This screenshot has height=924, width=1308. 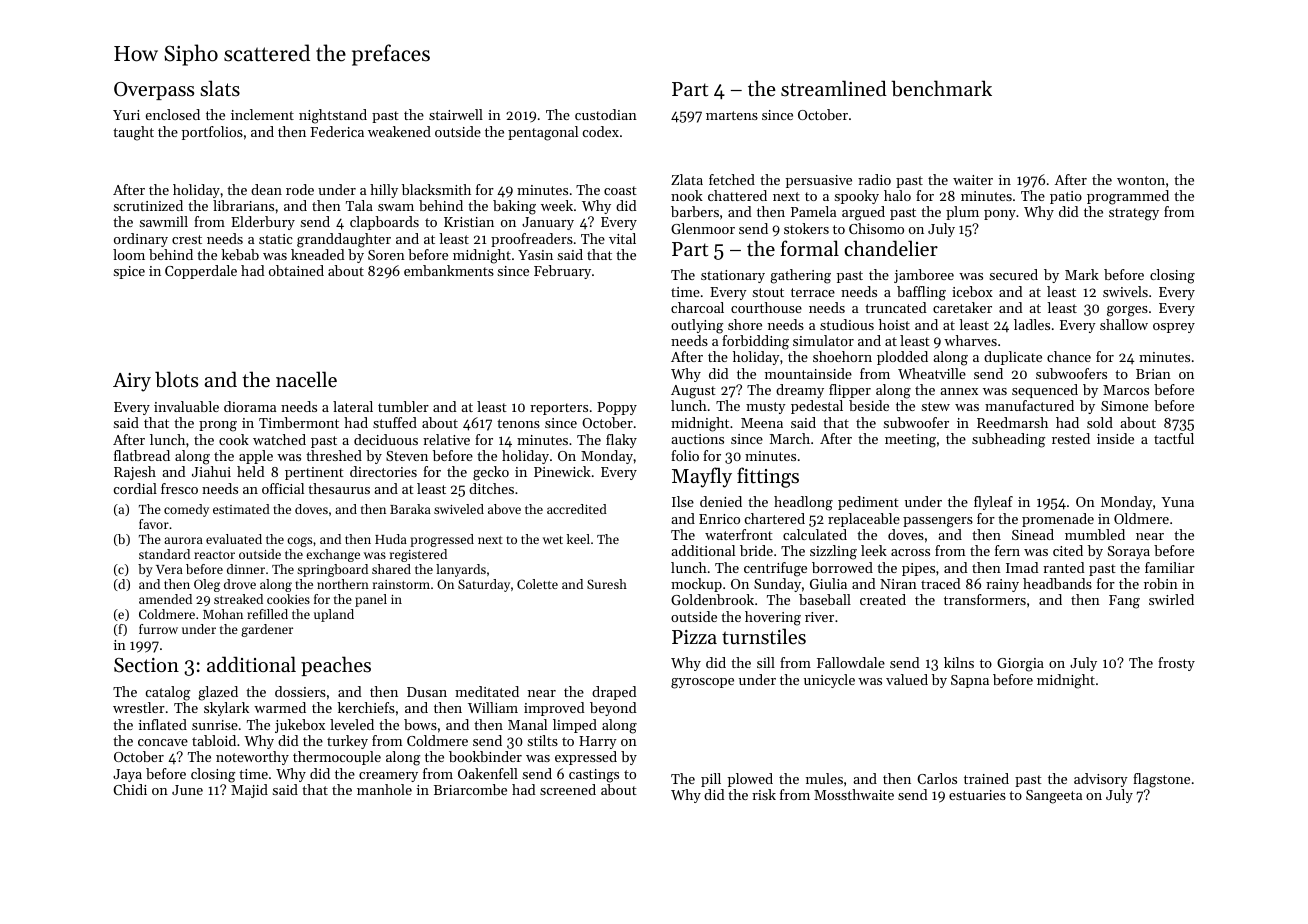 What do you see at coordinates (220, 88) in the screenshot?
I see `slats` at bounding box center [220, 88].
